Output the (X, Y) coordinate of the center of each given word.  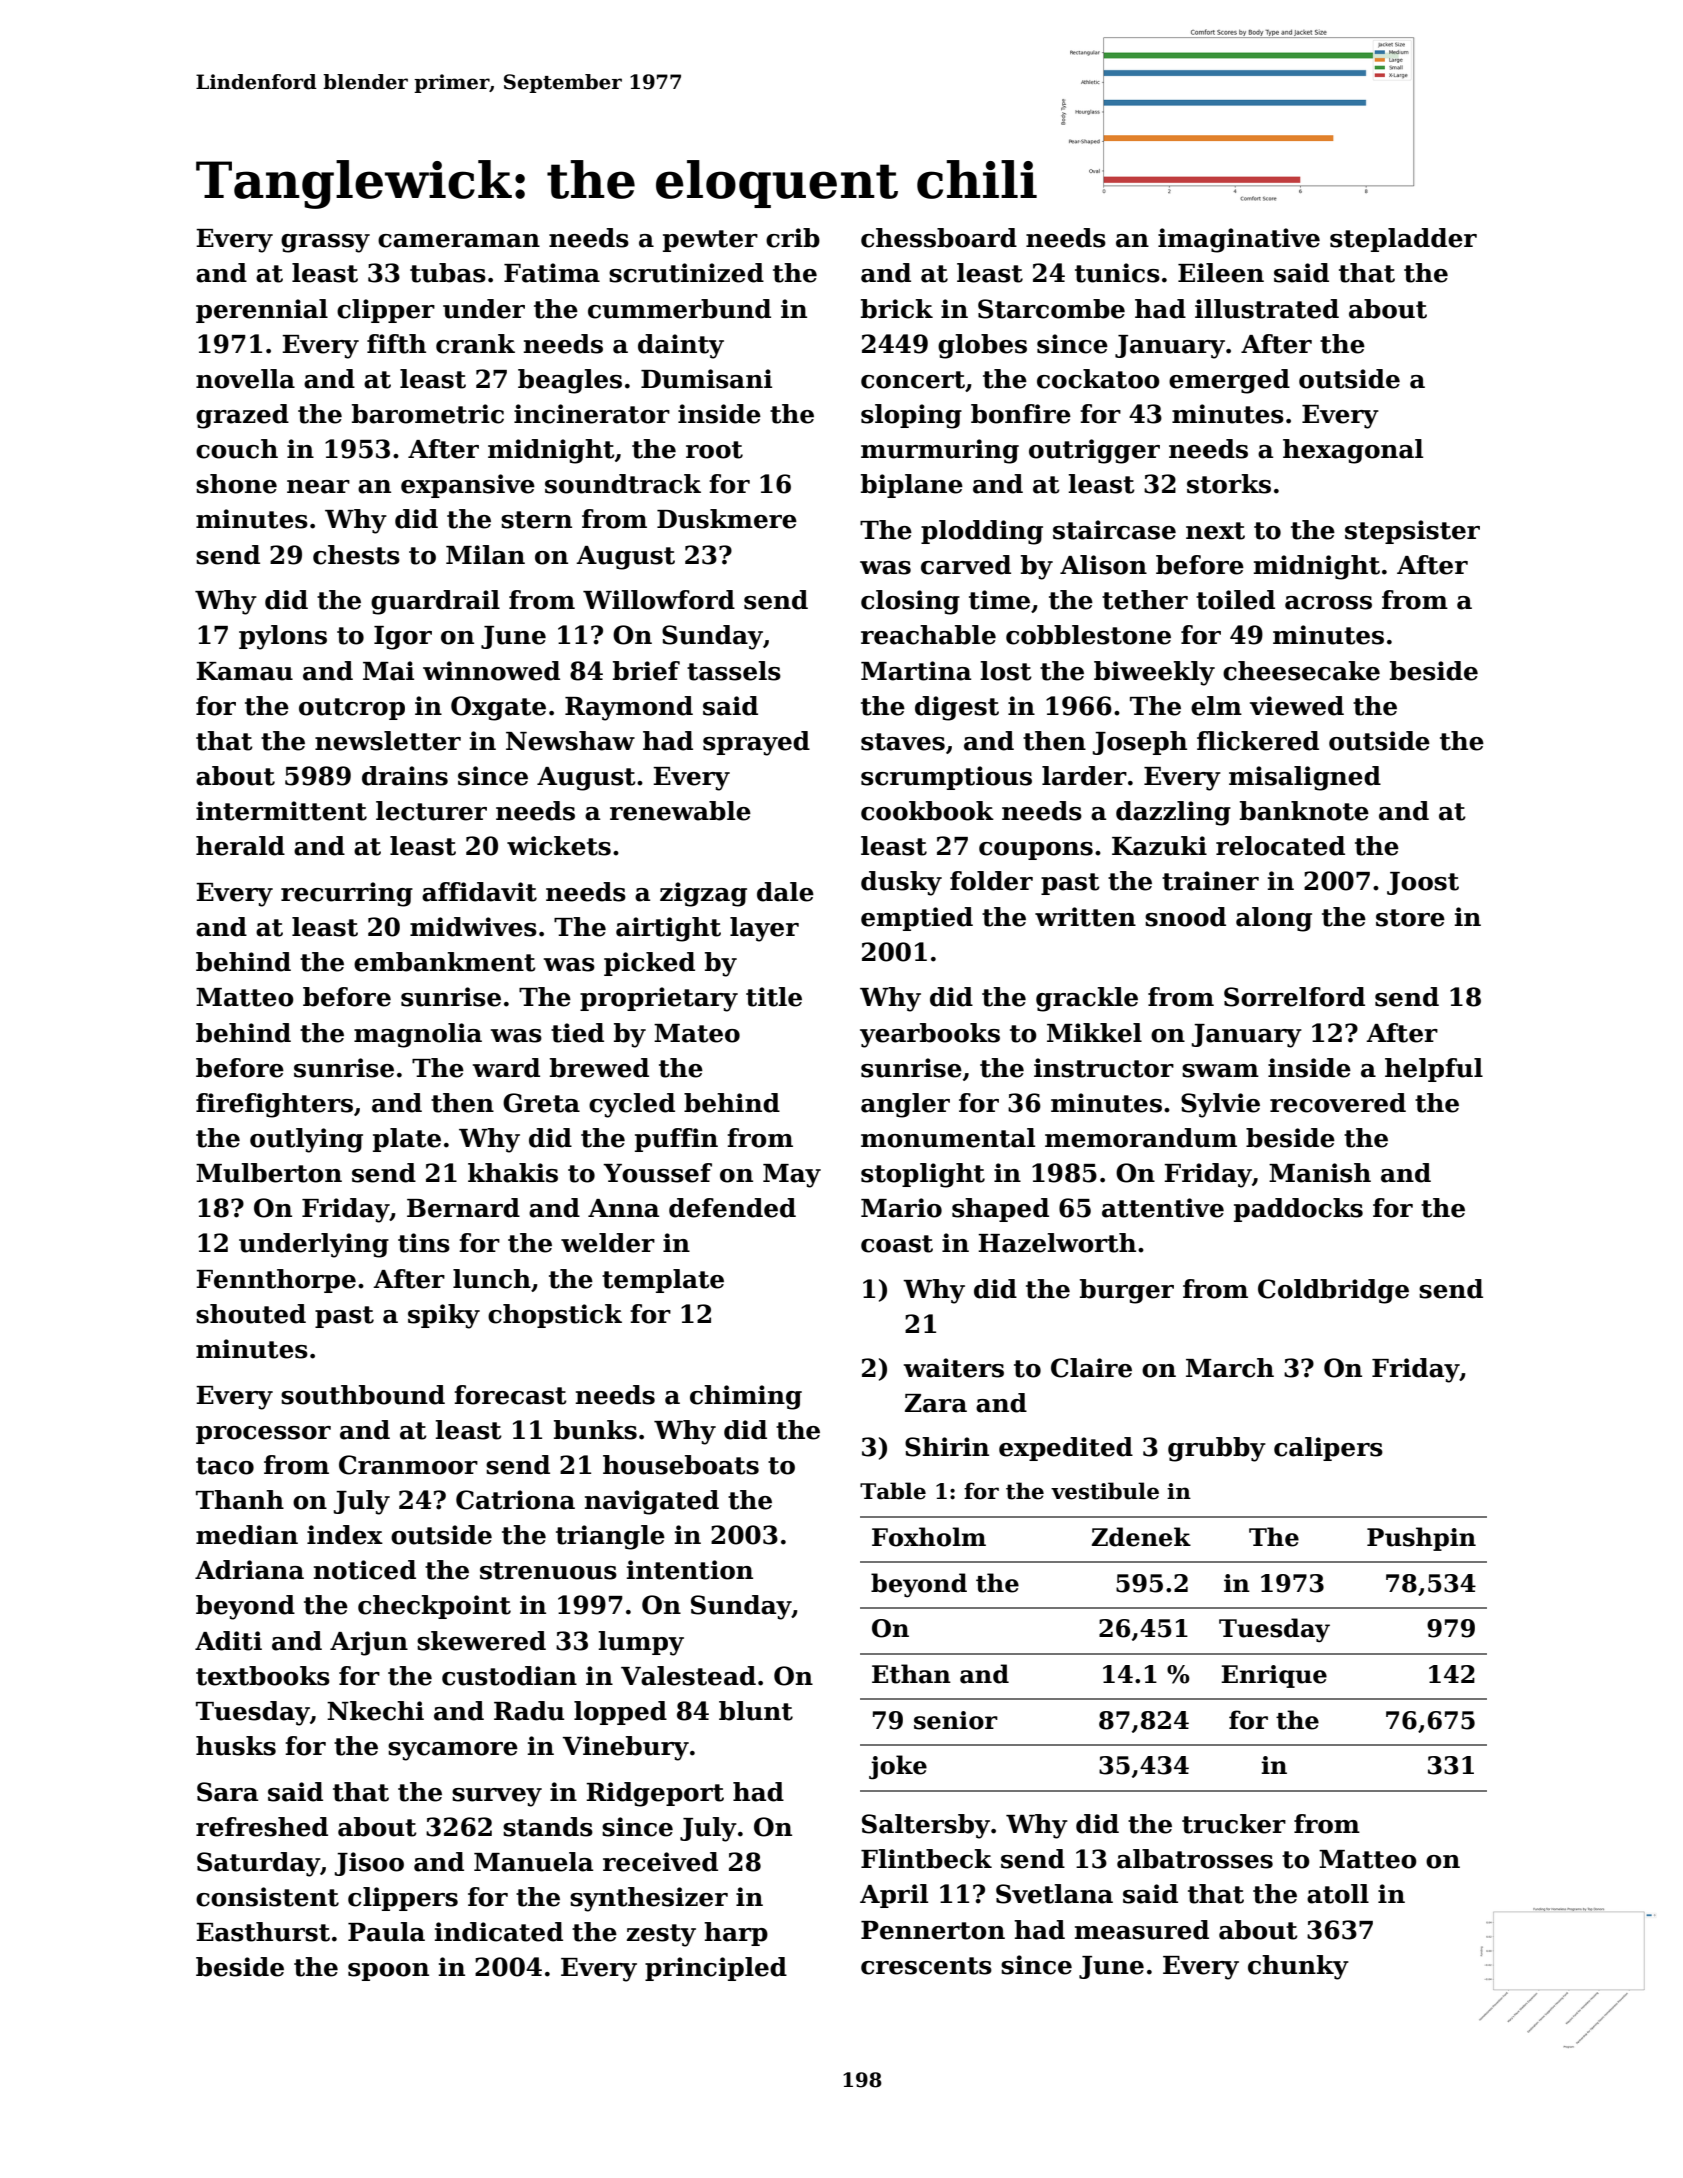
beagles (570, 381)
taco (225, 1466)
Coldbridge (1333, 1291)
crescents (926, 1966)
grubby (1217, 1449)
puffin (676, 1140)
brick (897, 309)
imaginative (1239, 240)
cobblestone (1088, 635)
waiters (954, 1368)
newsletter (388, 741)
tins (424, 1243)
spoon (388, 1972)
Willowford (659, 600)
